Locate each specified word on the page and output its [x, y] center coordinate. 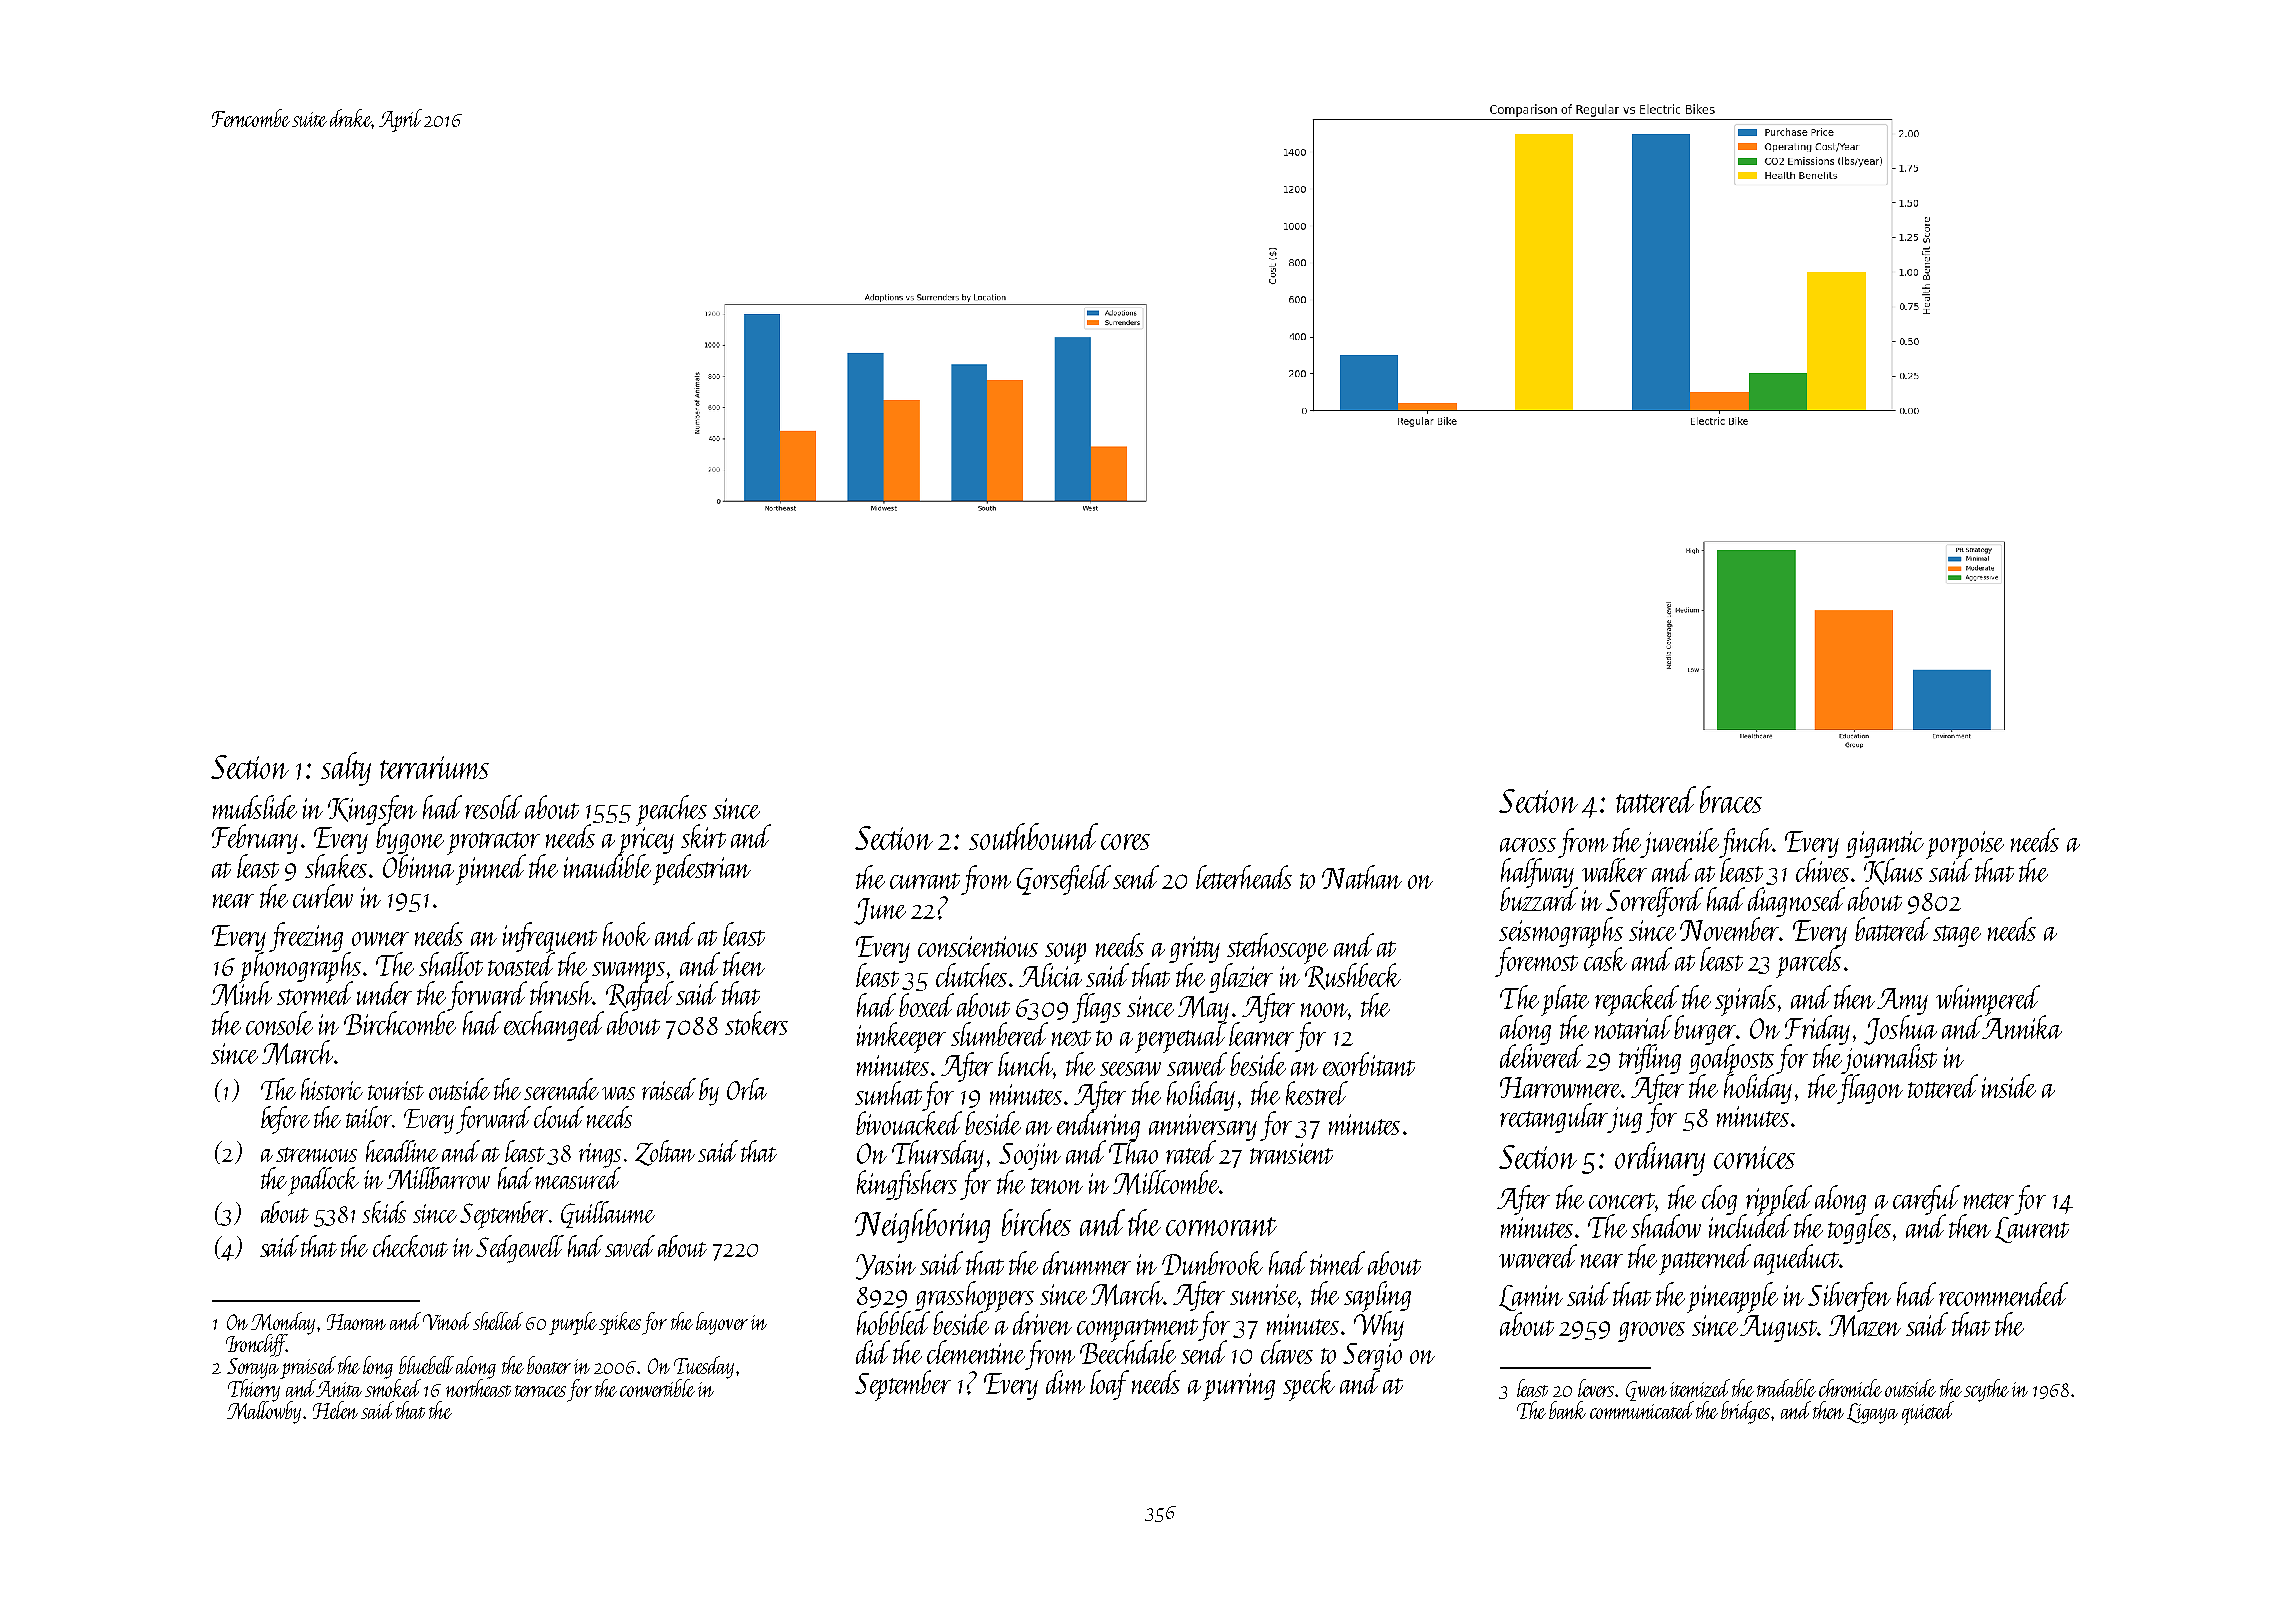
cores [1125, 842]
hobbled [893, 1323]
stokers [756, 1023]
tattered [1656, 799]
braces [1731, 799]
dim [1065, 1382]
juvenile [1680, 843]
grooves [1651, 1332]
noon [1325, 1010]
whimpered [1988, 1000]
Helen [335, 1410]
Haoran [356, 1322]
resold [493, 807]
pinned [491, 870]
